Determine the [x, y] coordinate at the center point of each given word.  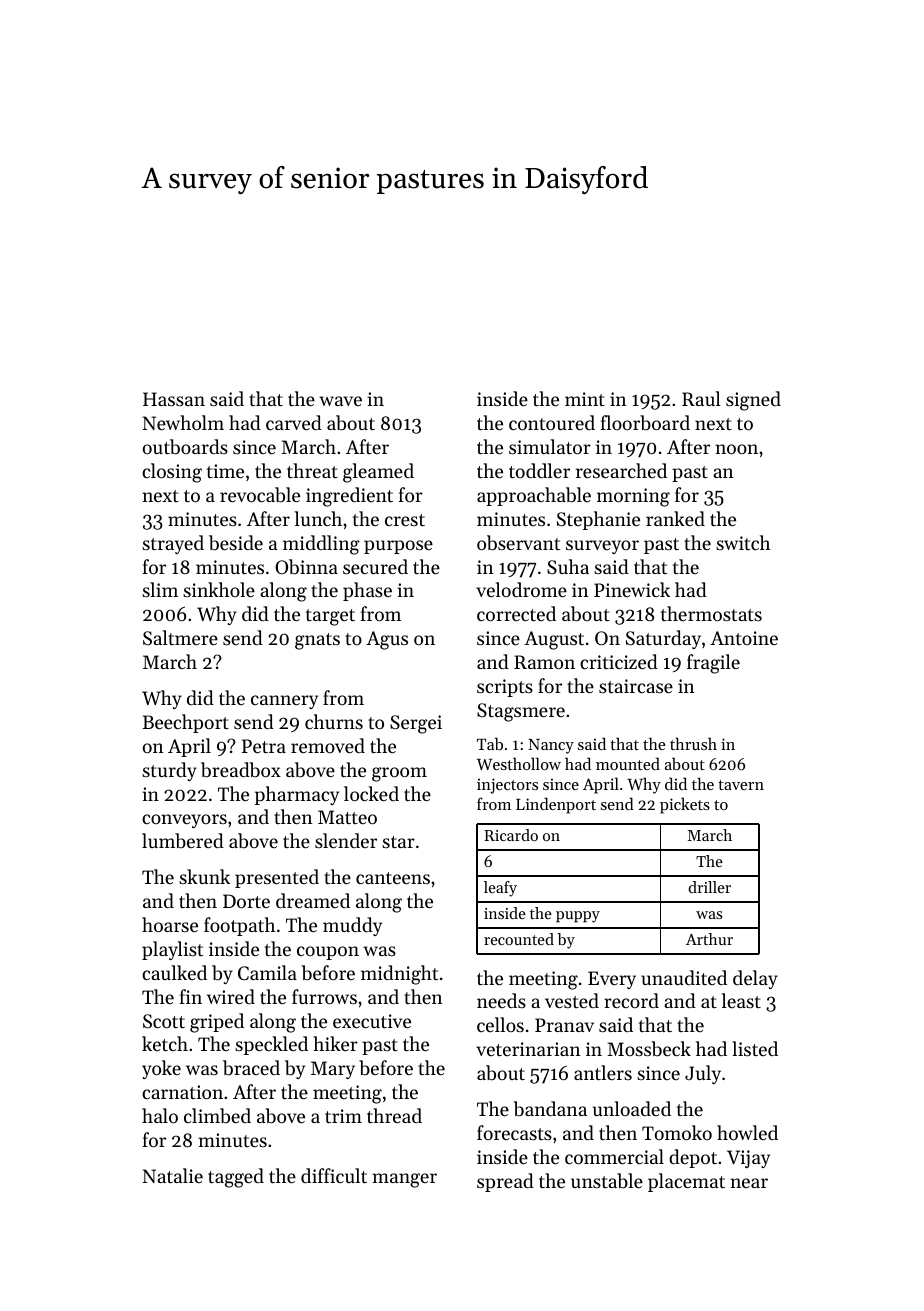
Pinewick [632, 589]
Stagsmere [521, 712]
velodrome [521, 589]
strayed [173, 544]
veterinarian [528, 1049]
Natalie [172, 1175]
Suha [568, 567]
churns [334, 721]
